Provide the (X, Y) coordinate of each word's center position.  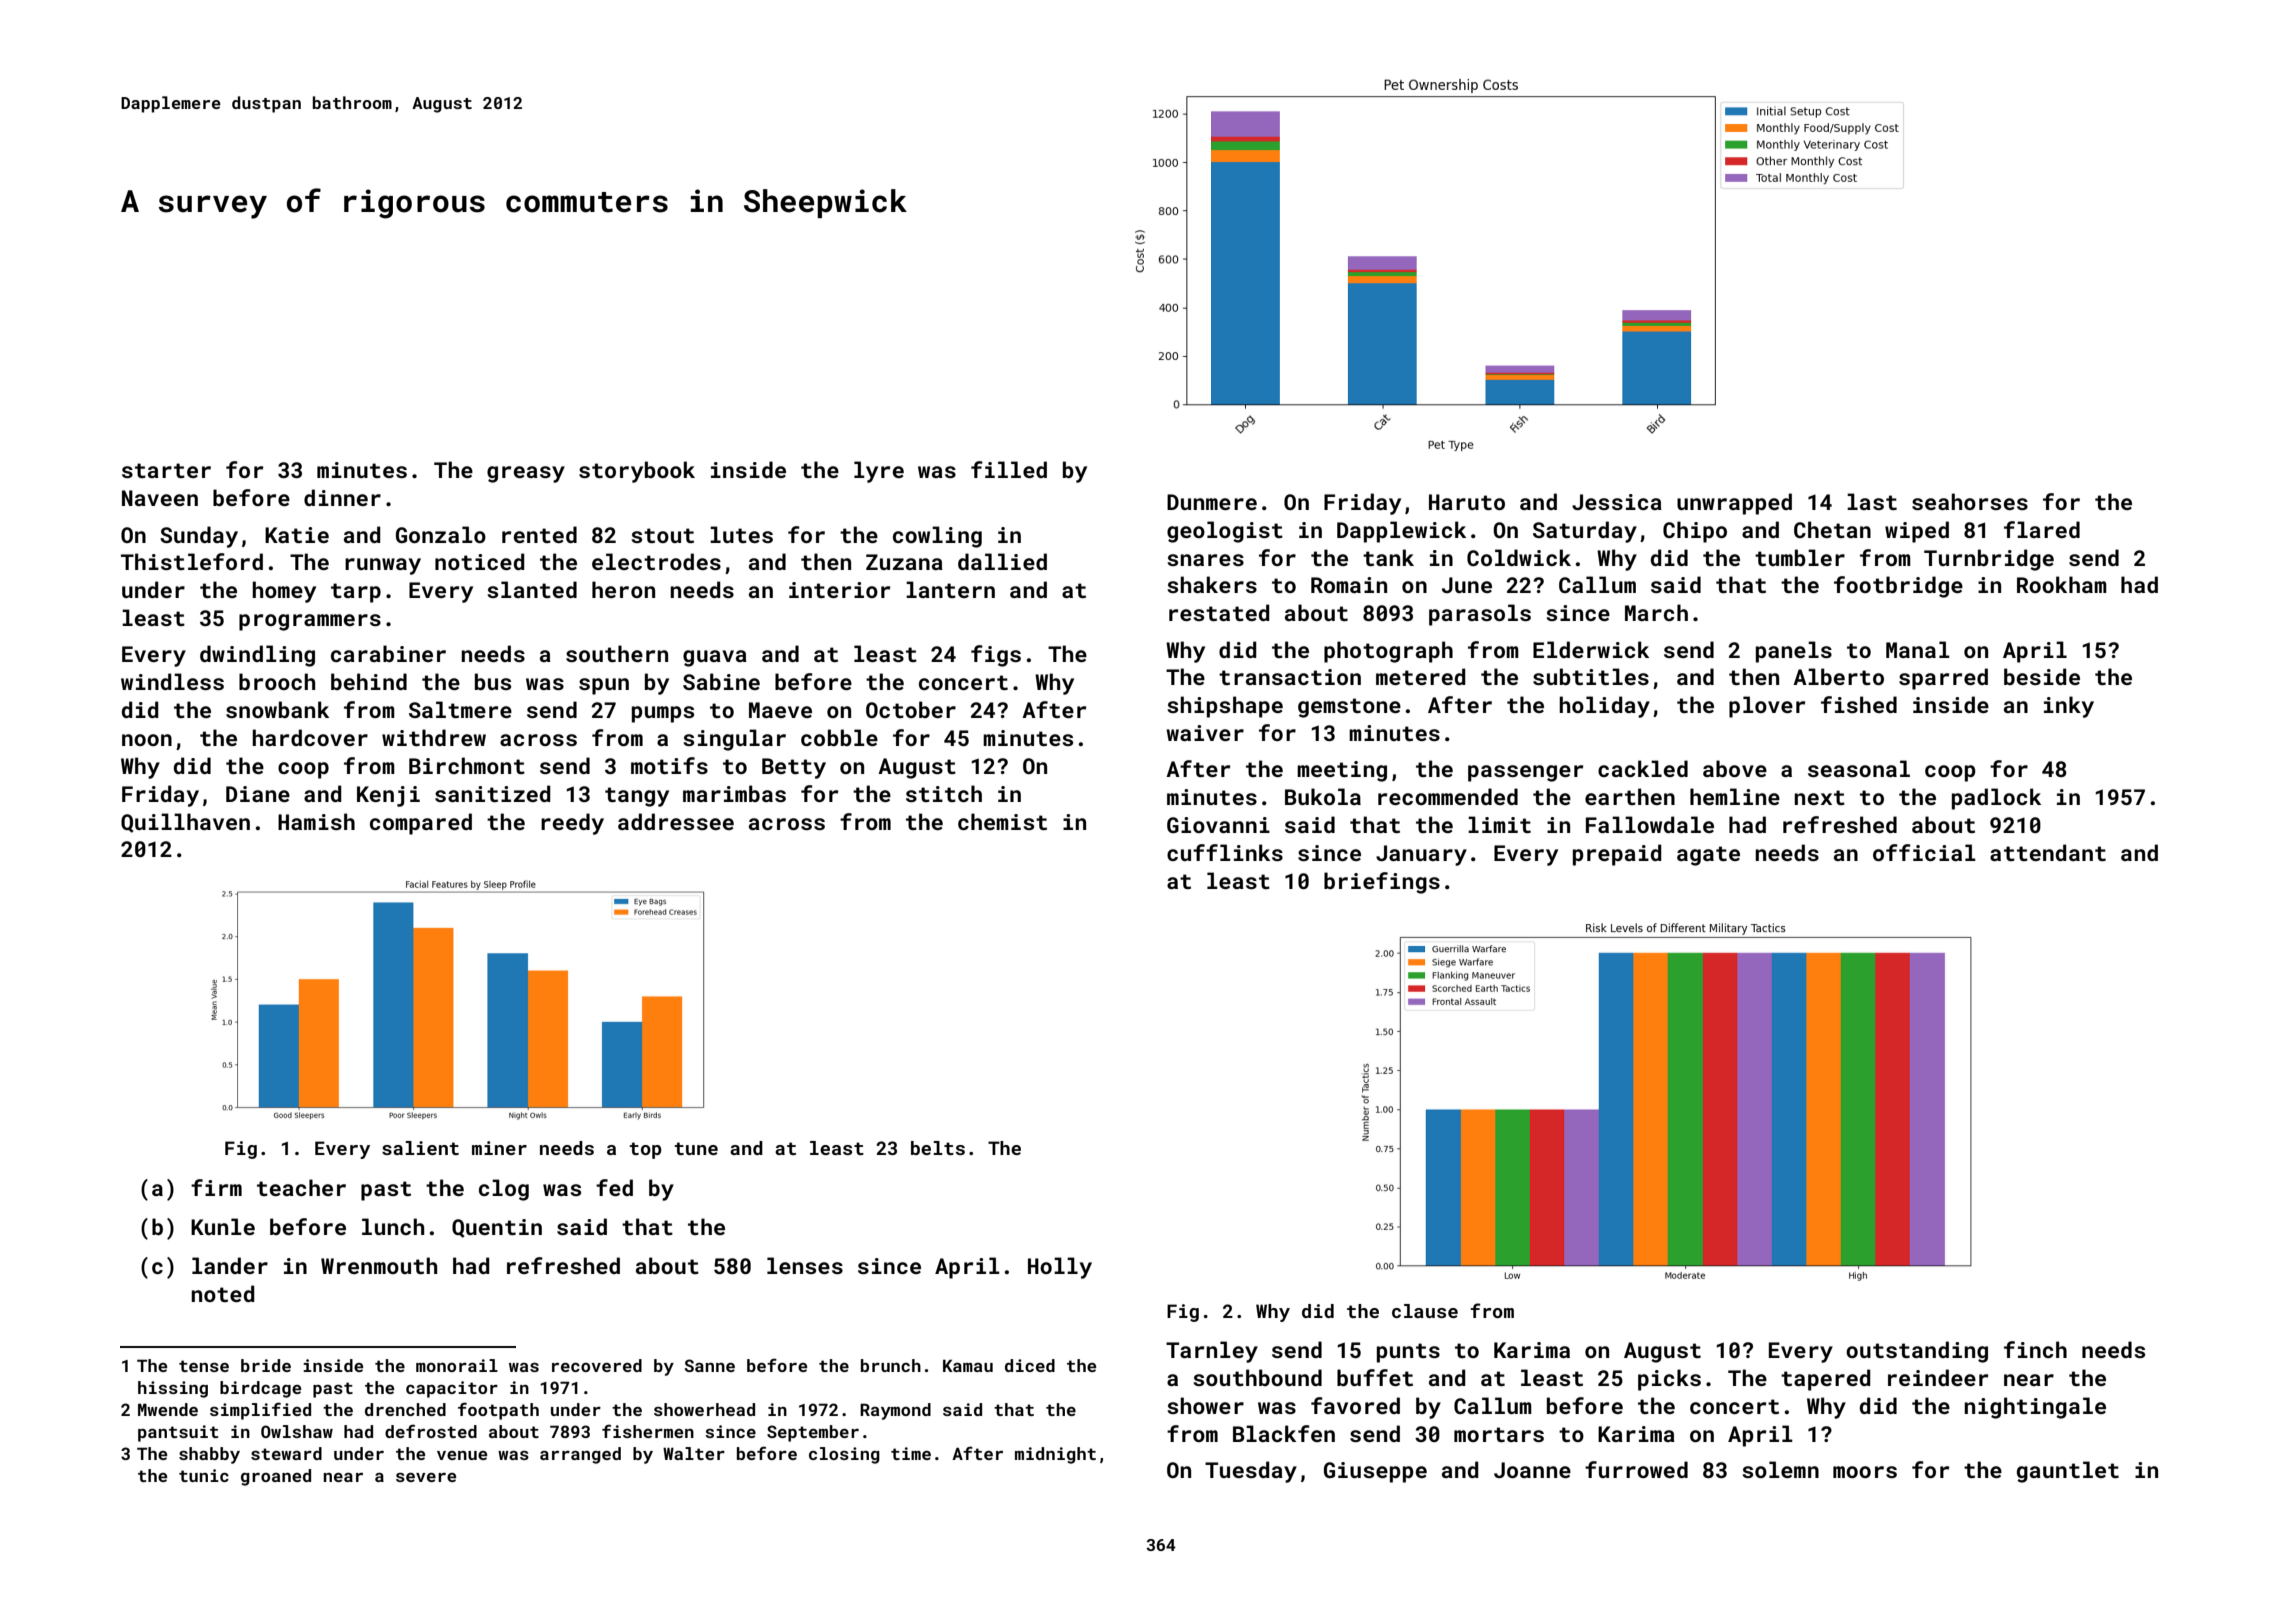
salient (420, 1148)
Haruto (1467, 502)
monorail (457, 1365)
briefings (1382, 883)
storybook (637, 472)
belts (938, 1148)
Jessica (1617, 502)
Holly (1060, 1268)
